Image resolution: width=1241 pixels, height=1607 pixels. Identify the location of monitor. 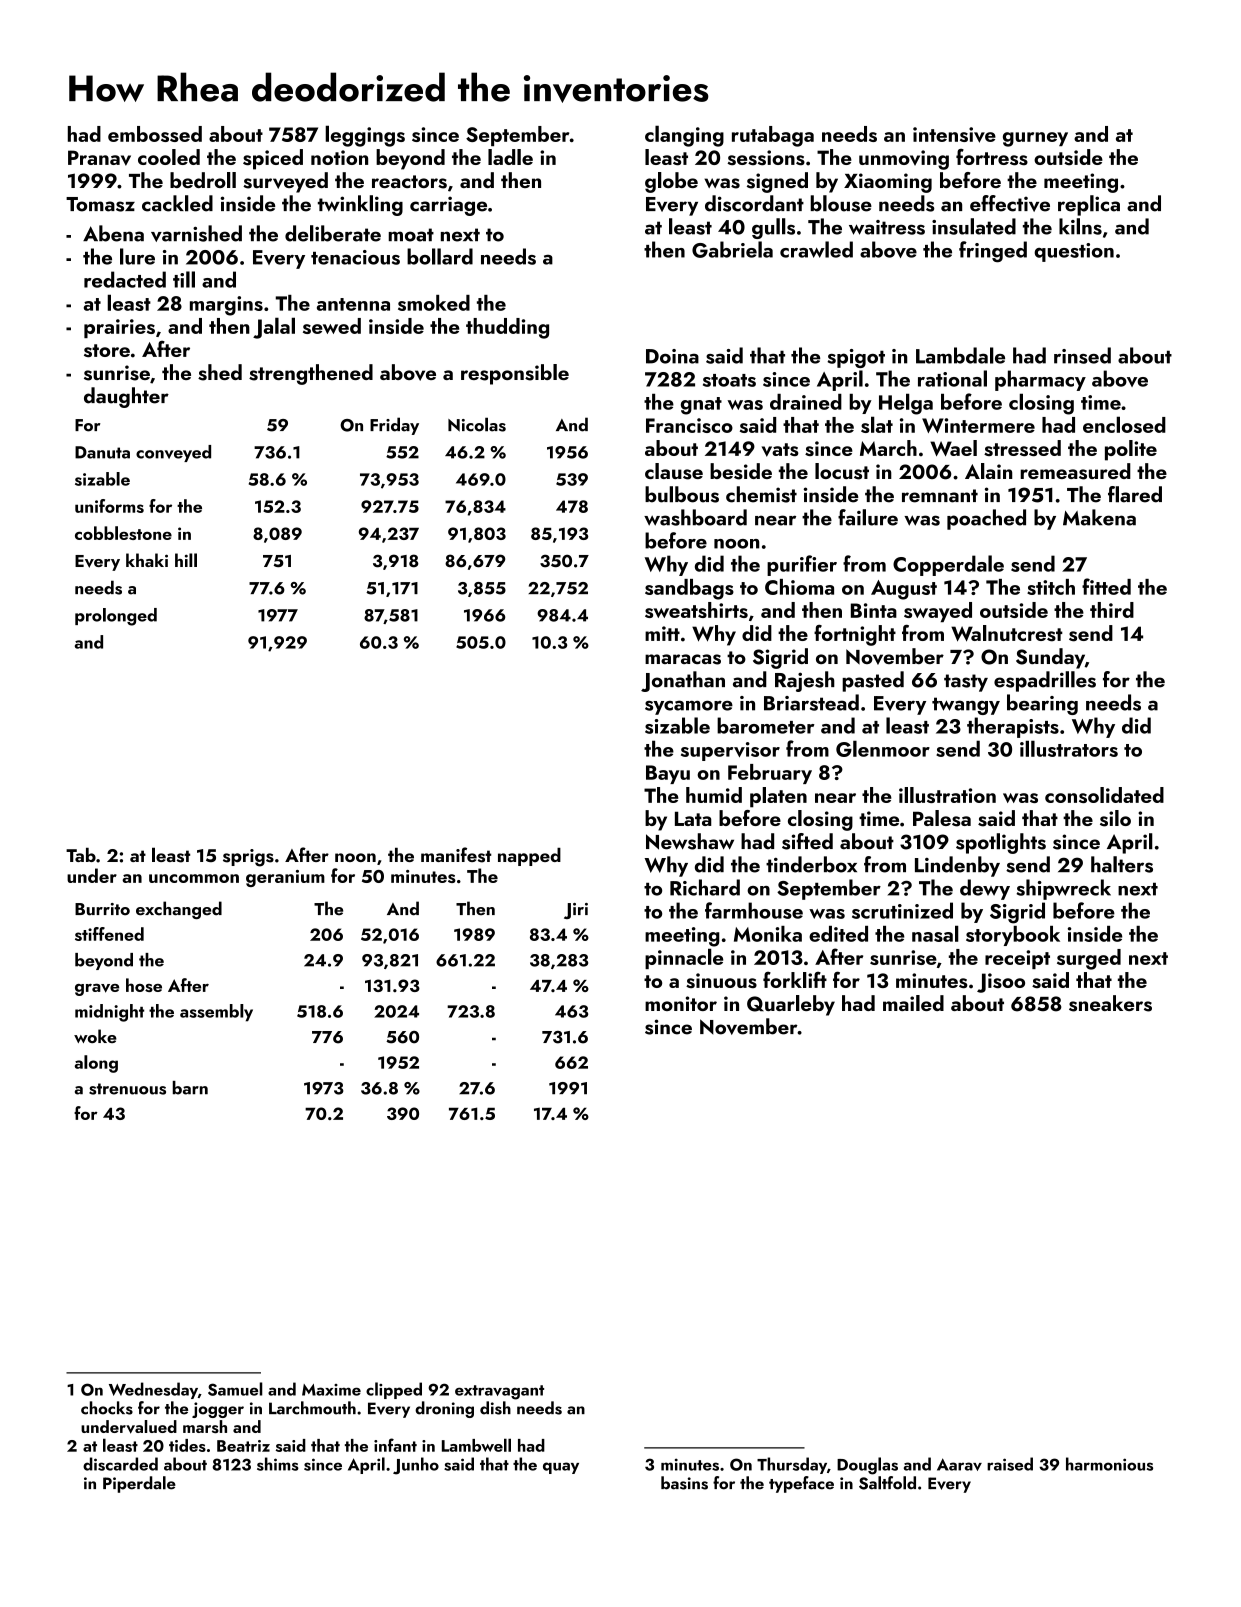
(681, 1003).
